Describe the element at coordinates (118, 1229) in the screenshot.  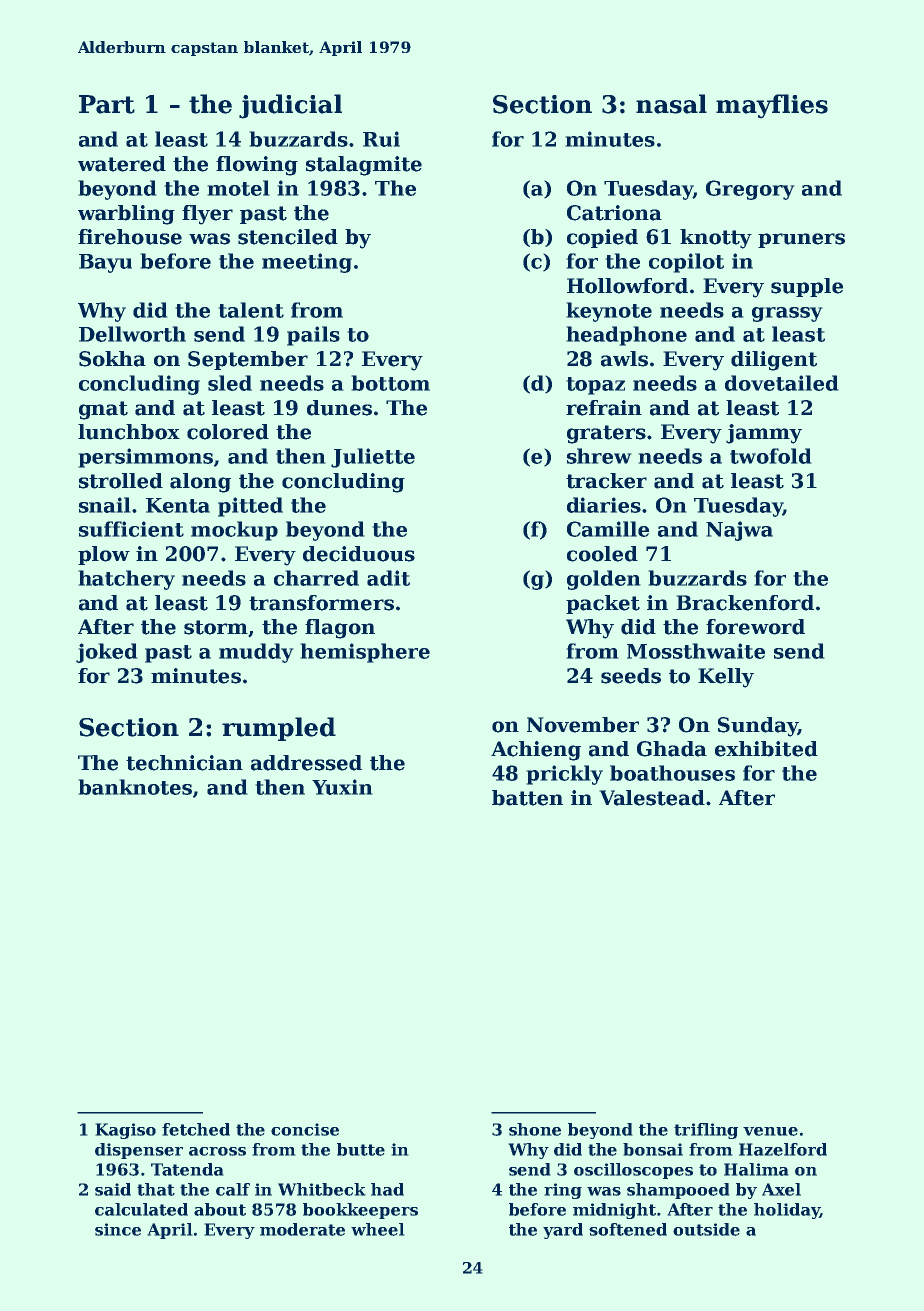
I see `since` at that location.
